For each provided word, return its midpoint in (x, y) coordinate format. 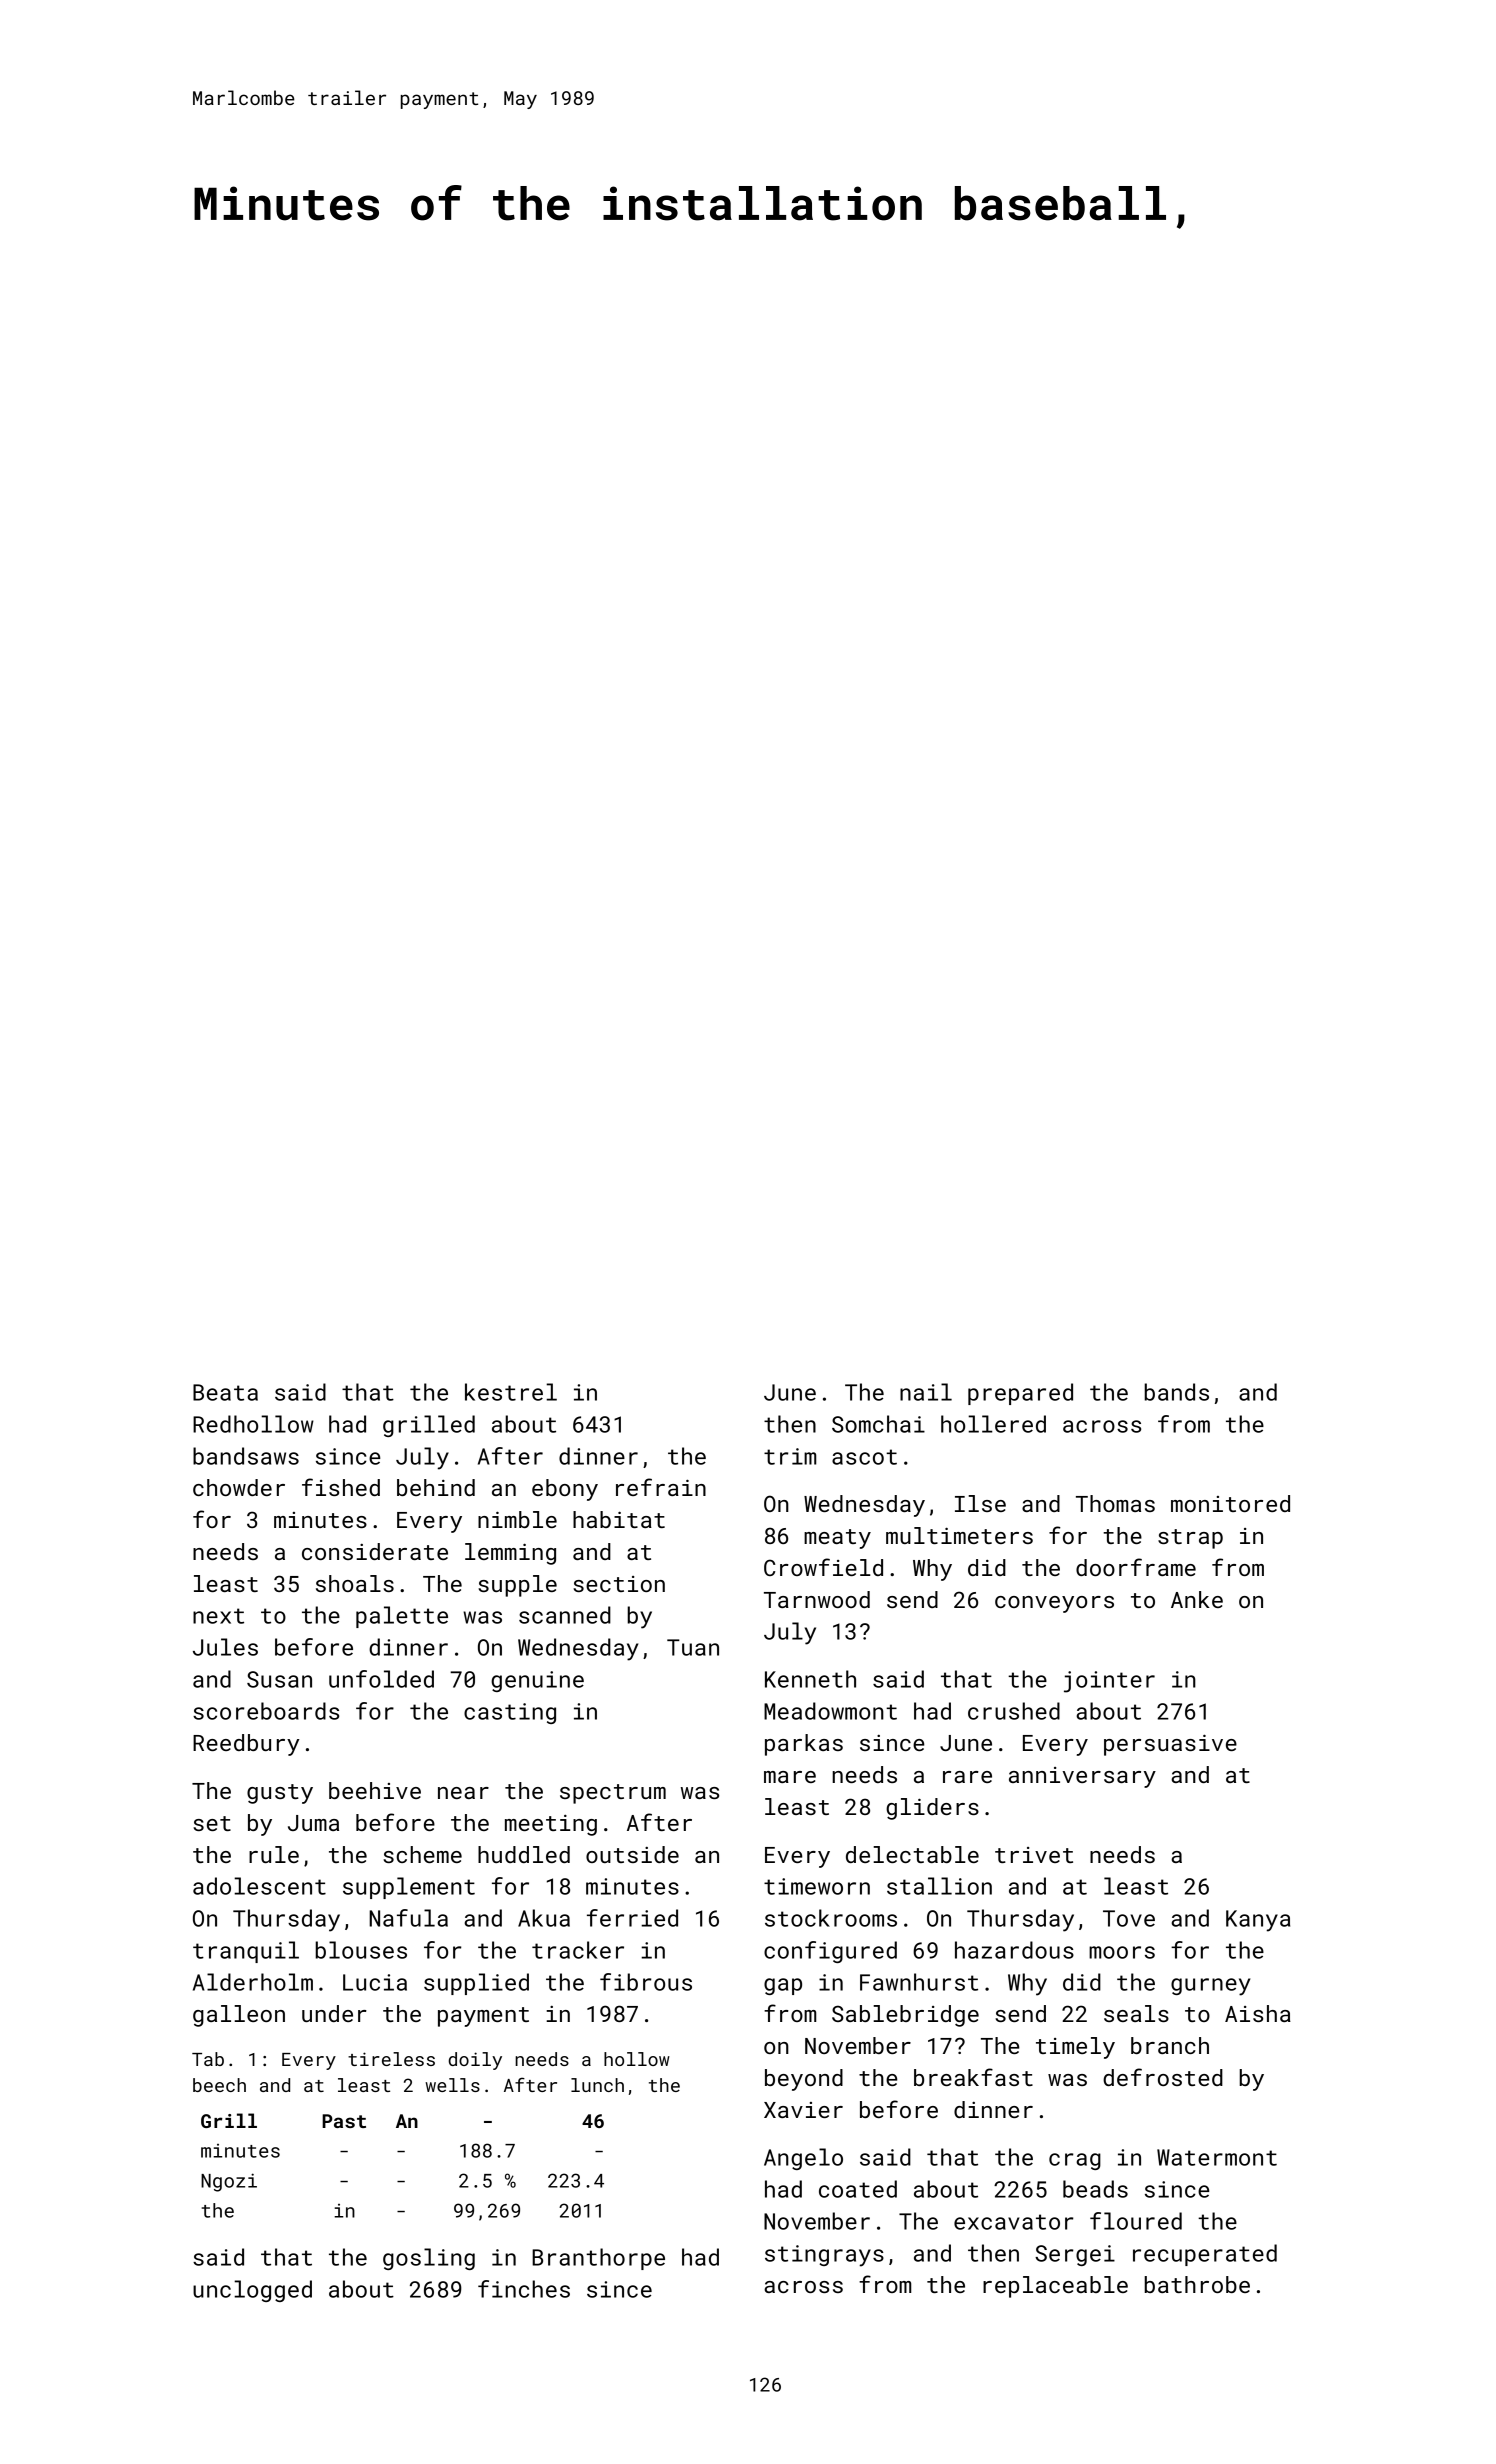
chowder (239, 1487)
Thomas (1115, 1503)
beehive (375, 1790)
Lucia (375, 1982)
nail (926, 1392)
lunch (597, 2085)
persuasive (1170, 1745)
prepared (1020, 1394)
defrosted (1163, 2077)
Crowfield (823, 1567)
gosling (429, 2259)
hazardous (1014, 1950)
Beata (225, 1392)
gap (783, 1986)
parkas (804, 1745)
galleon (239, 2016)
